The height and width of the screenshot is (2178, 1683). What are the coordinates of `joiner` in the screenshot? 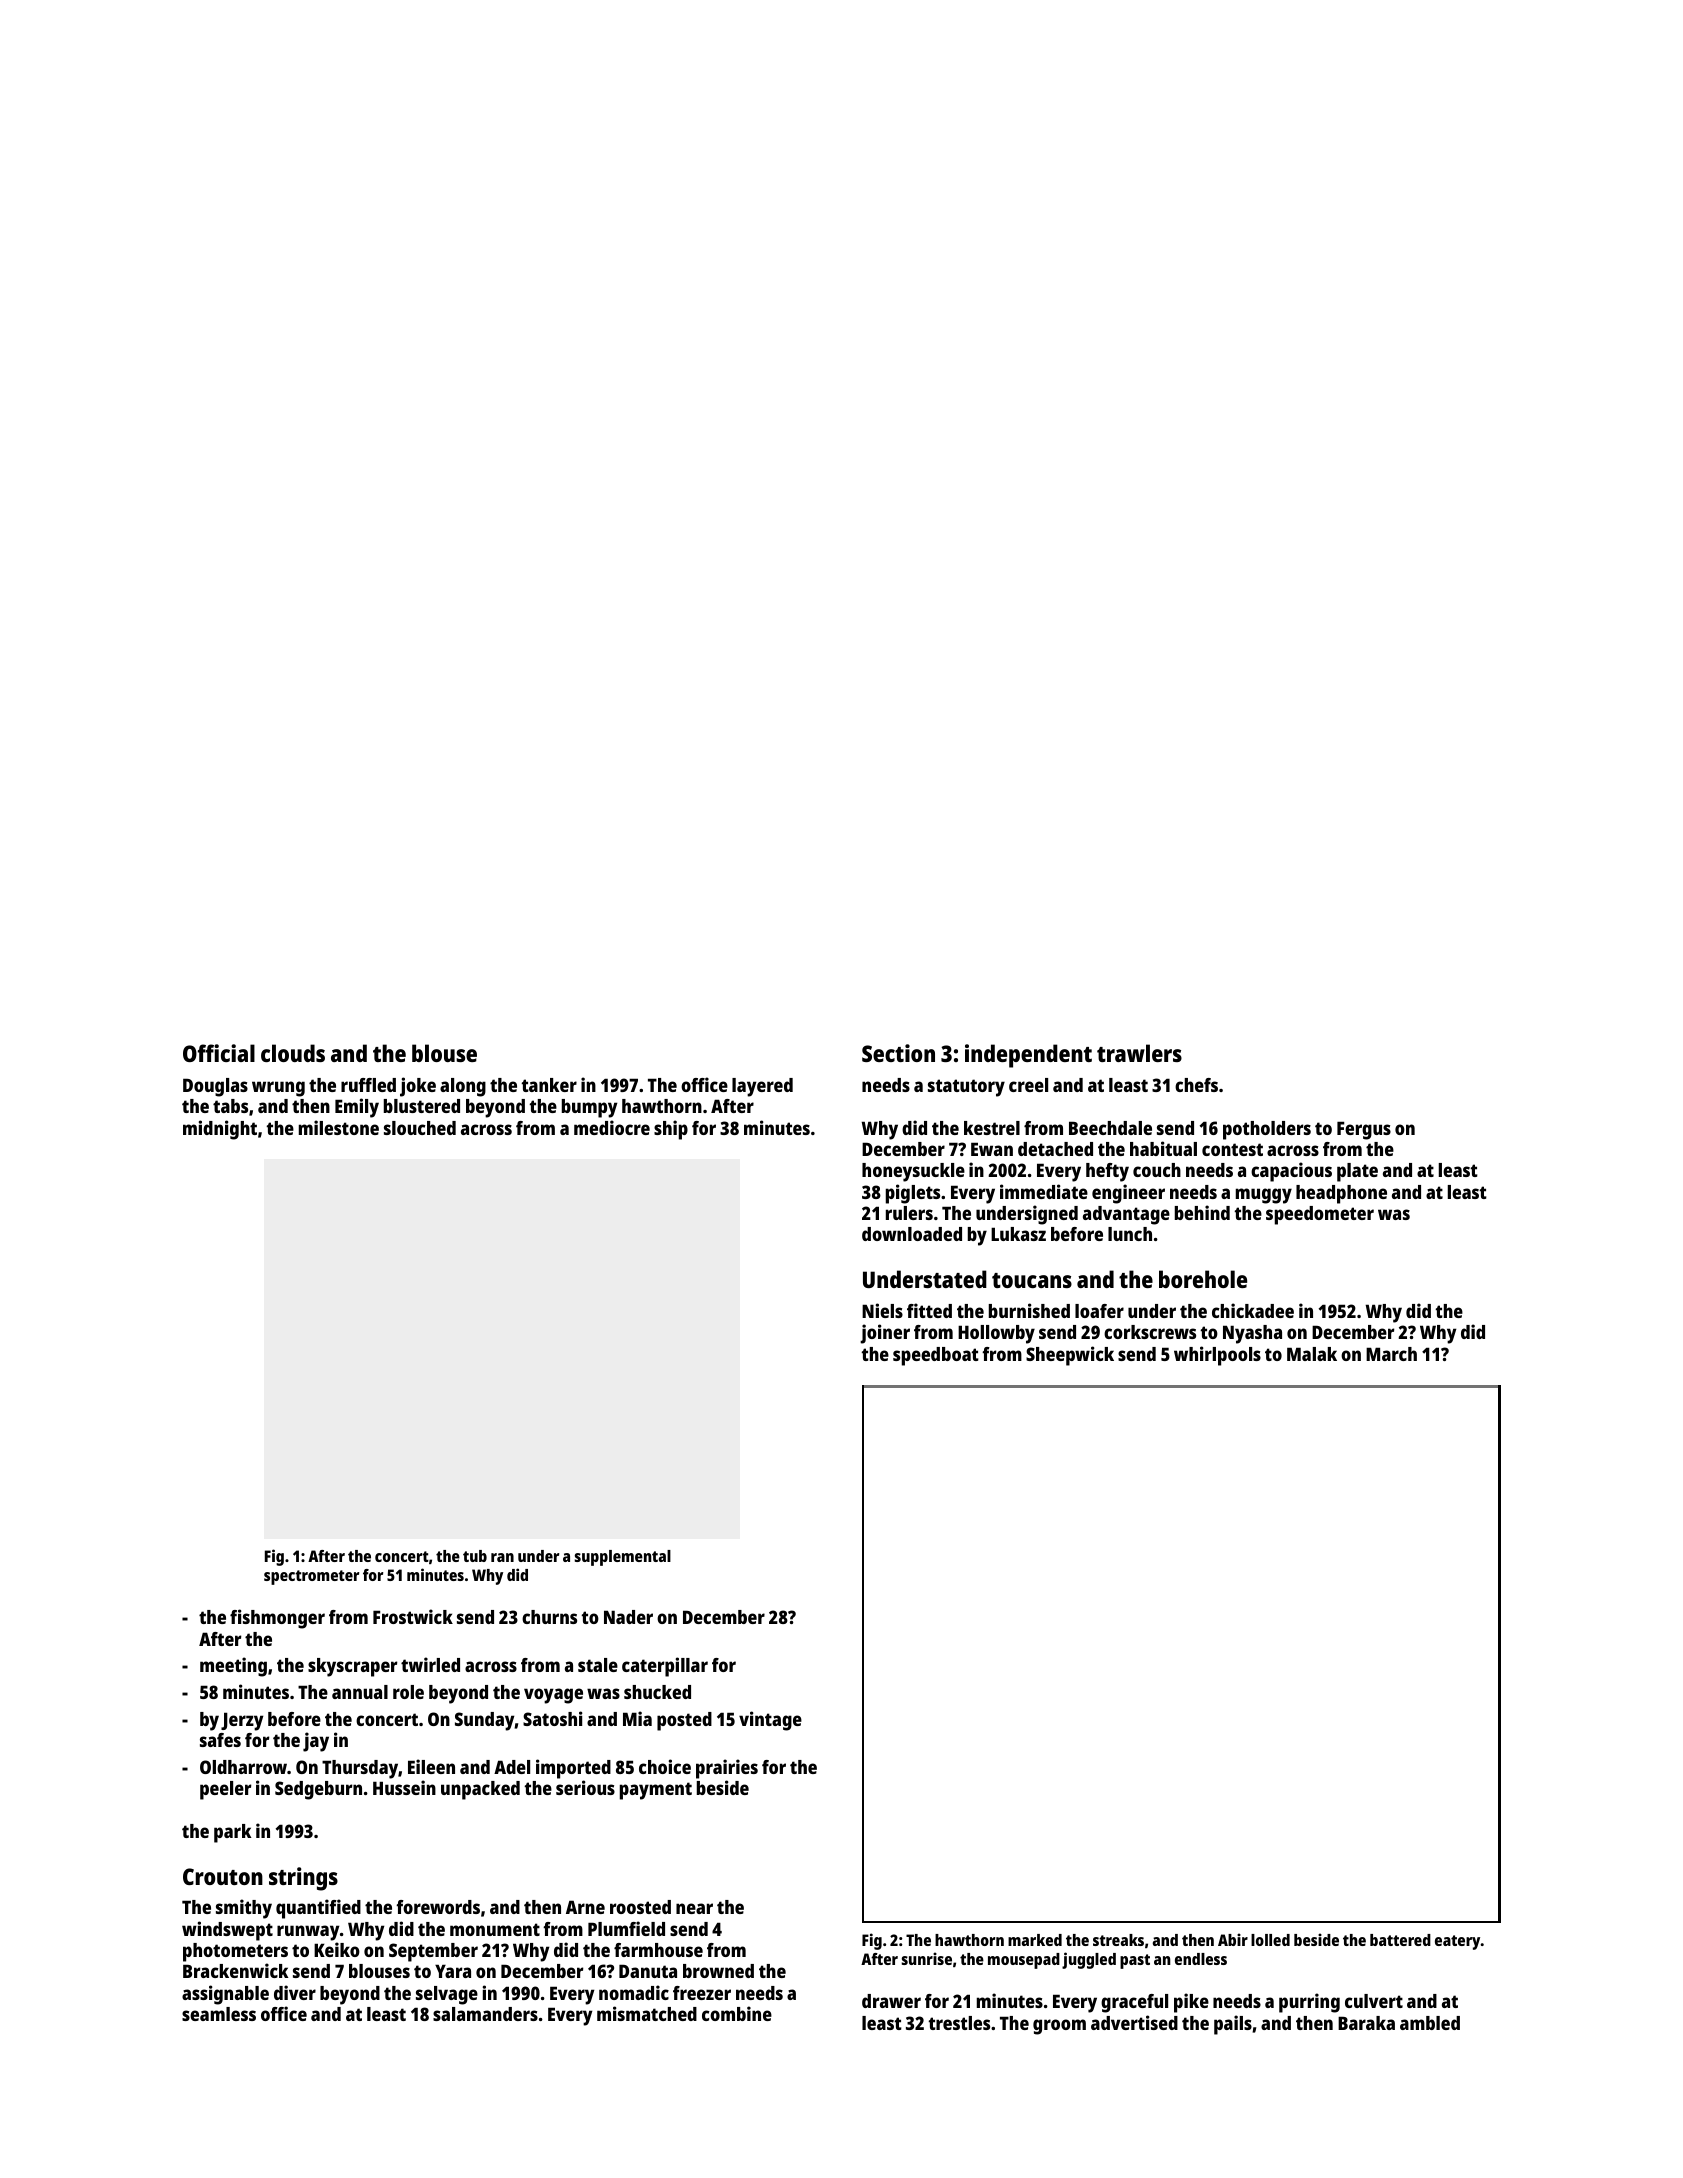 It's located at (885, 1334).
